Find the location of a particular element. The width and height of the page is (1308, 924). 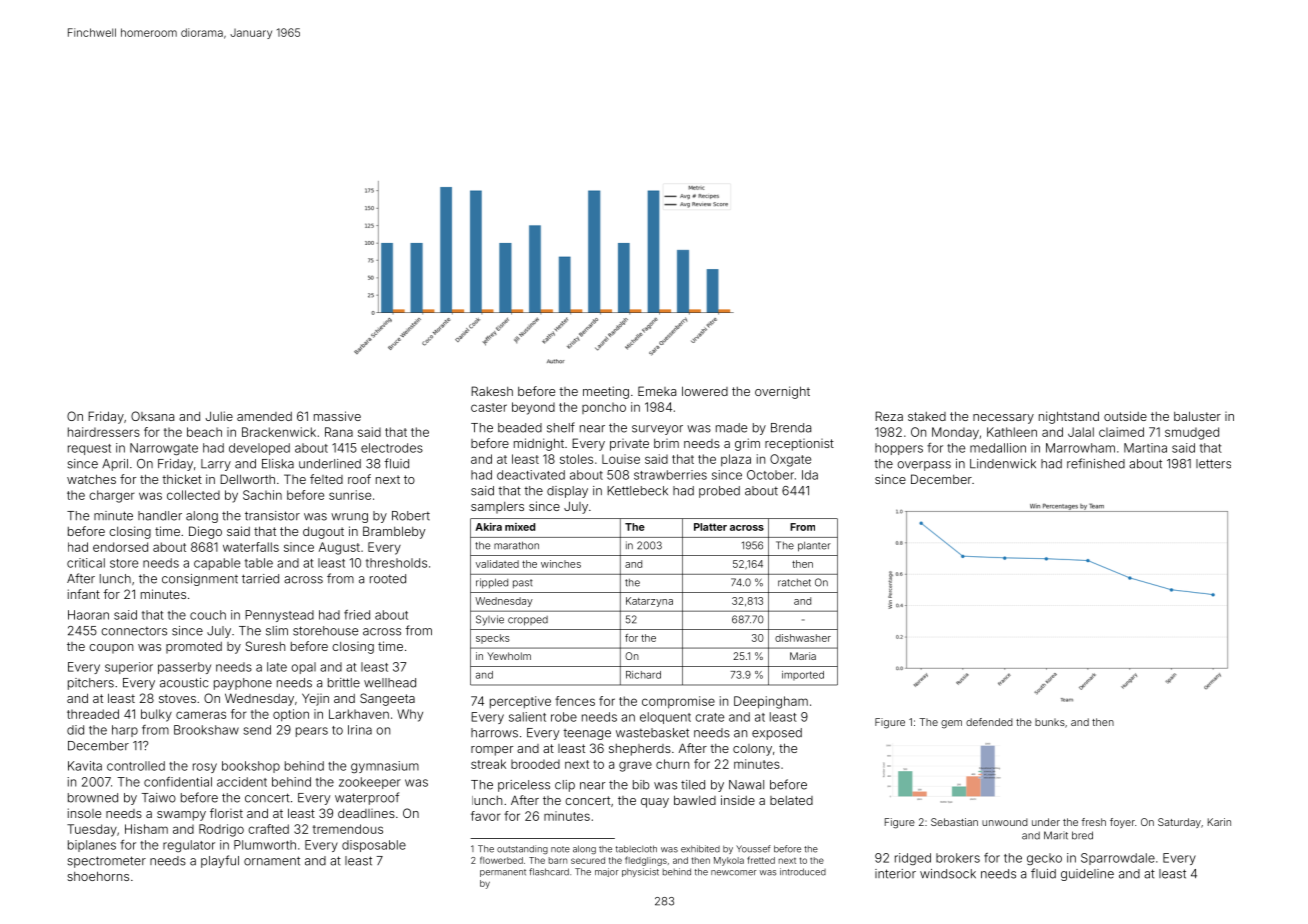

Sangeeta is located at coordinates (387, 699).
